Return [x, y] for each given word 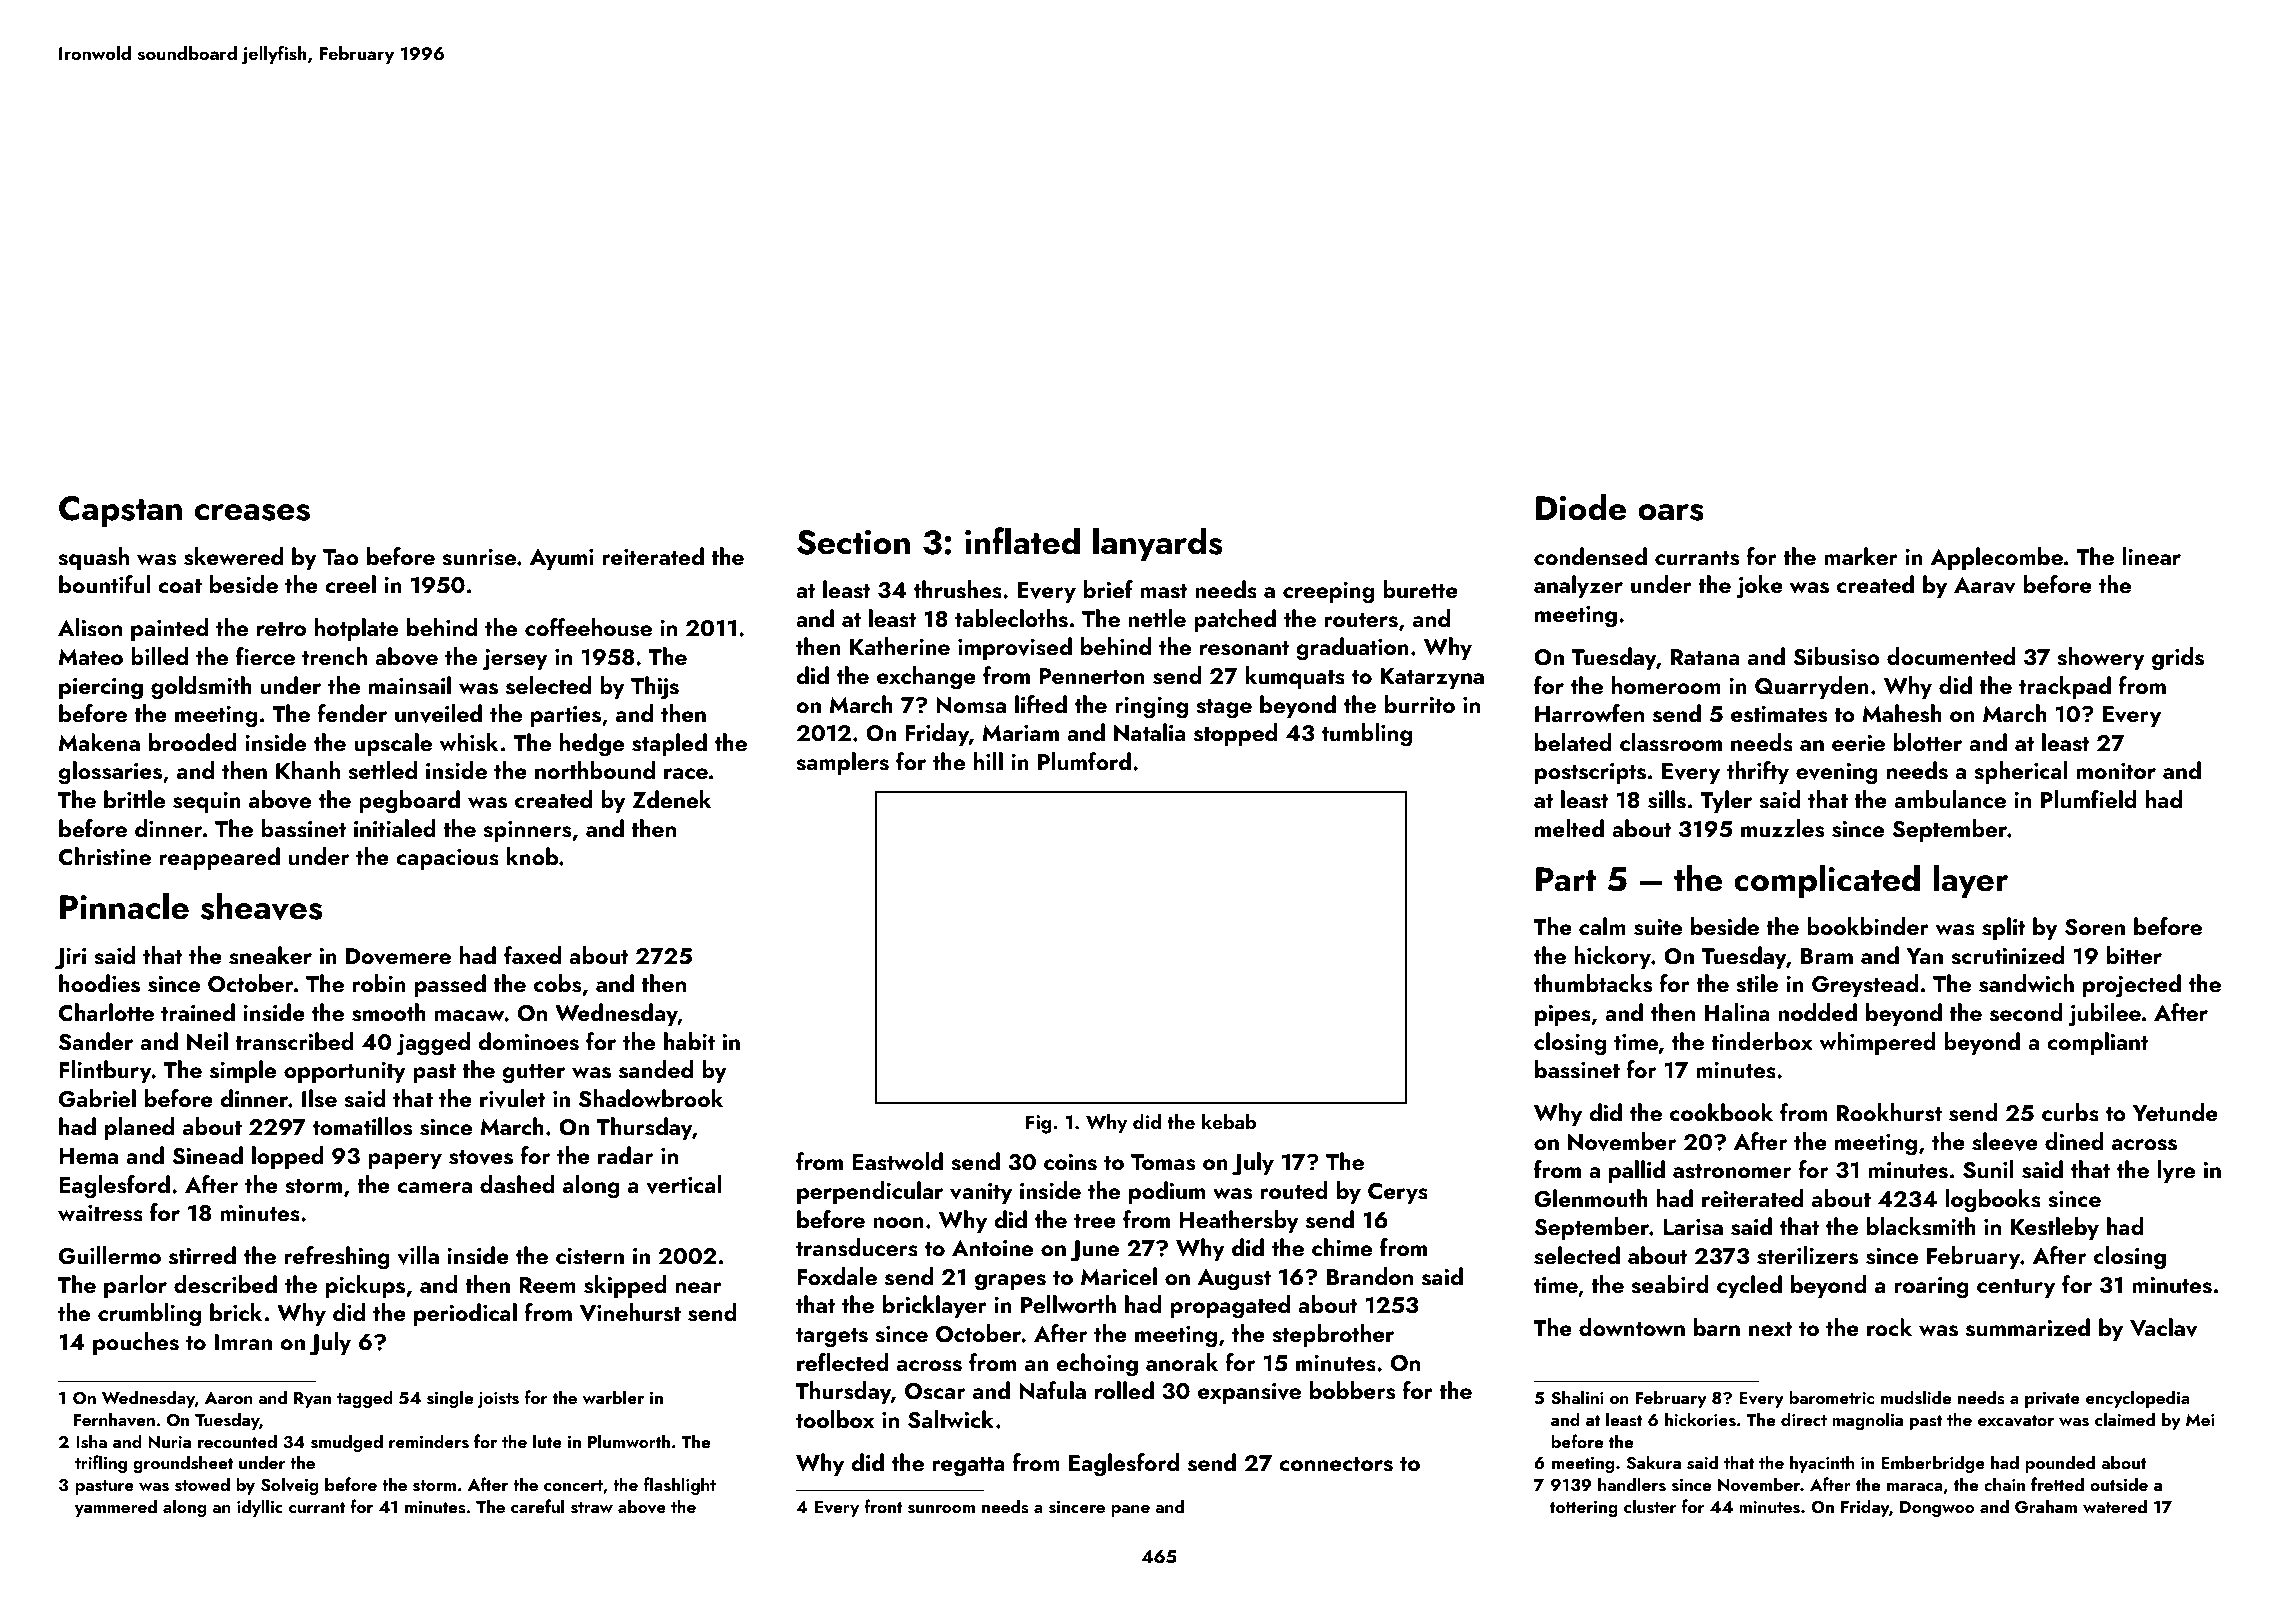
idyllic [260, 1508]
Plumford [1084, 761]
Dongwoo [1937, 1509]
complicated [1827, 882]
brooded [193, 742]
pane [1130, 1511]
